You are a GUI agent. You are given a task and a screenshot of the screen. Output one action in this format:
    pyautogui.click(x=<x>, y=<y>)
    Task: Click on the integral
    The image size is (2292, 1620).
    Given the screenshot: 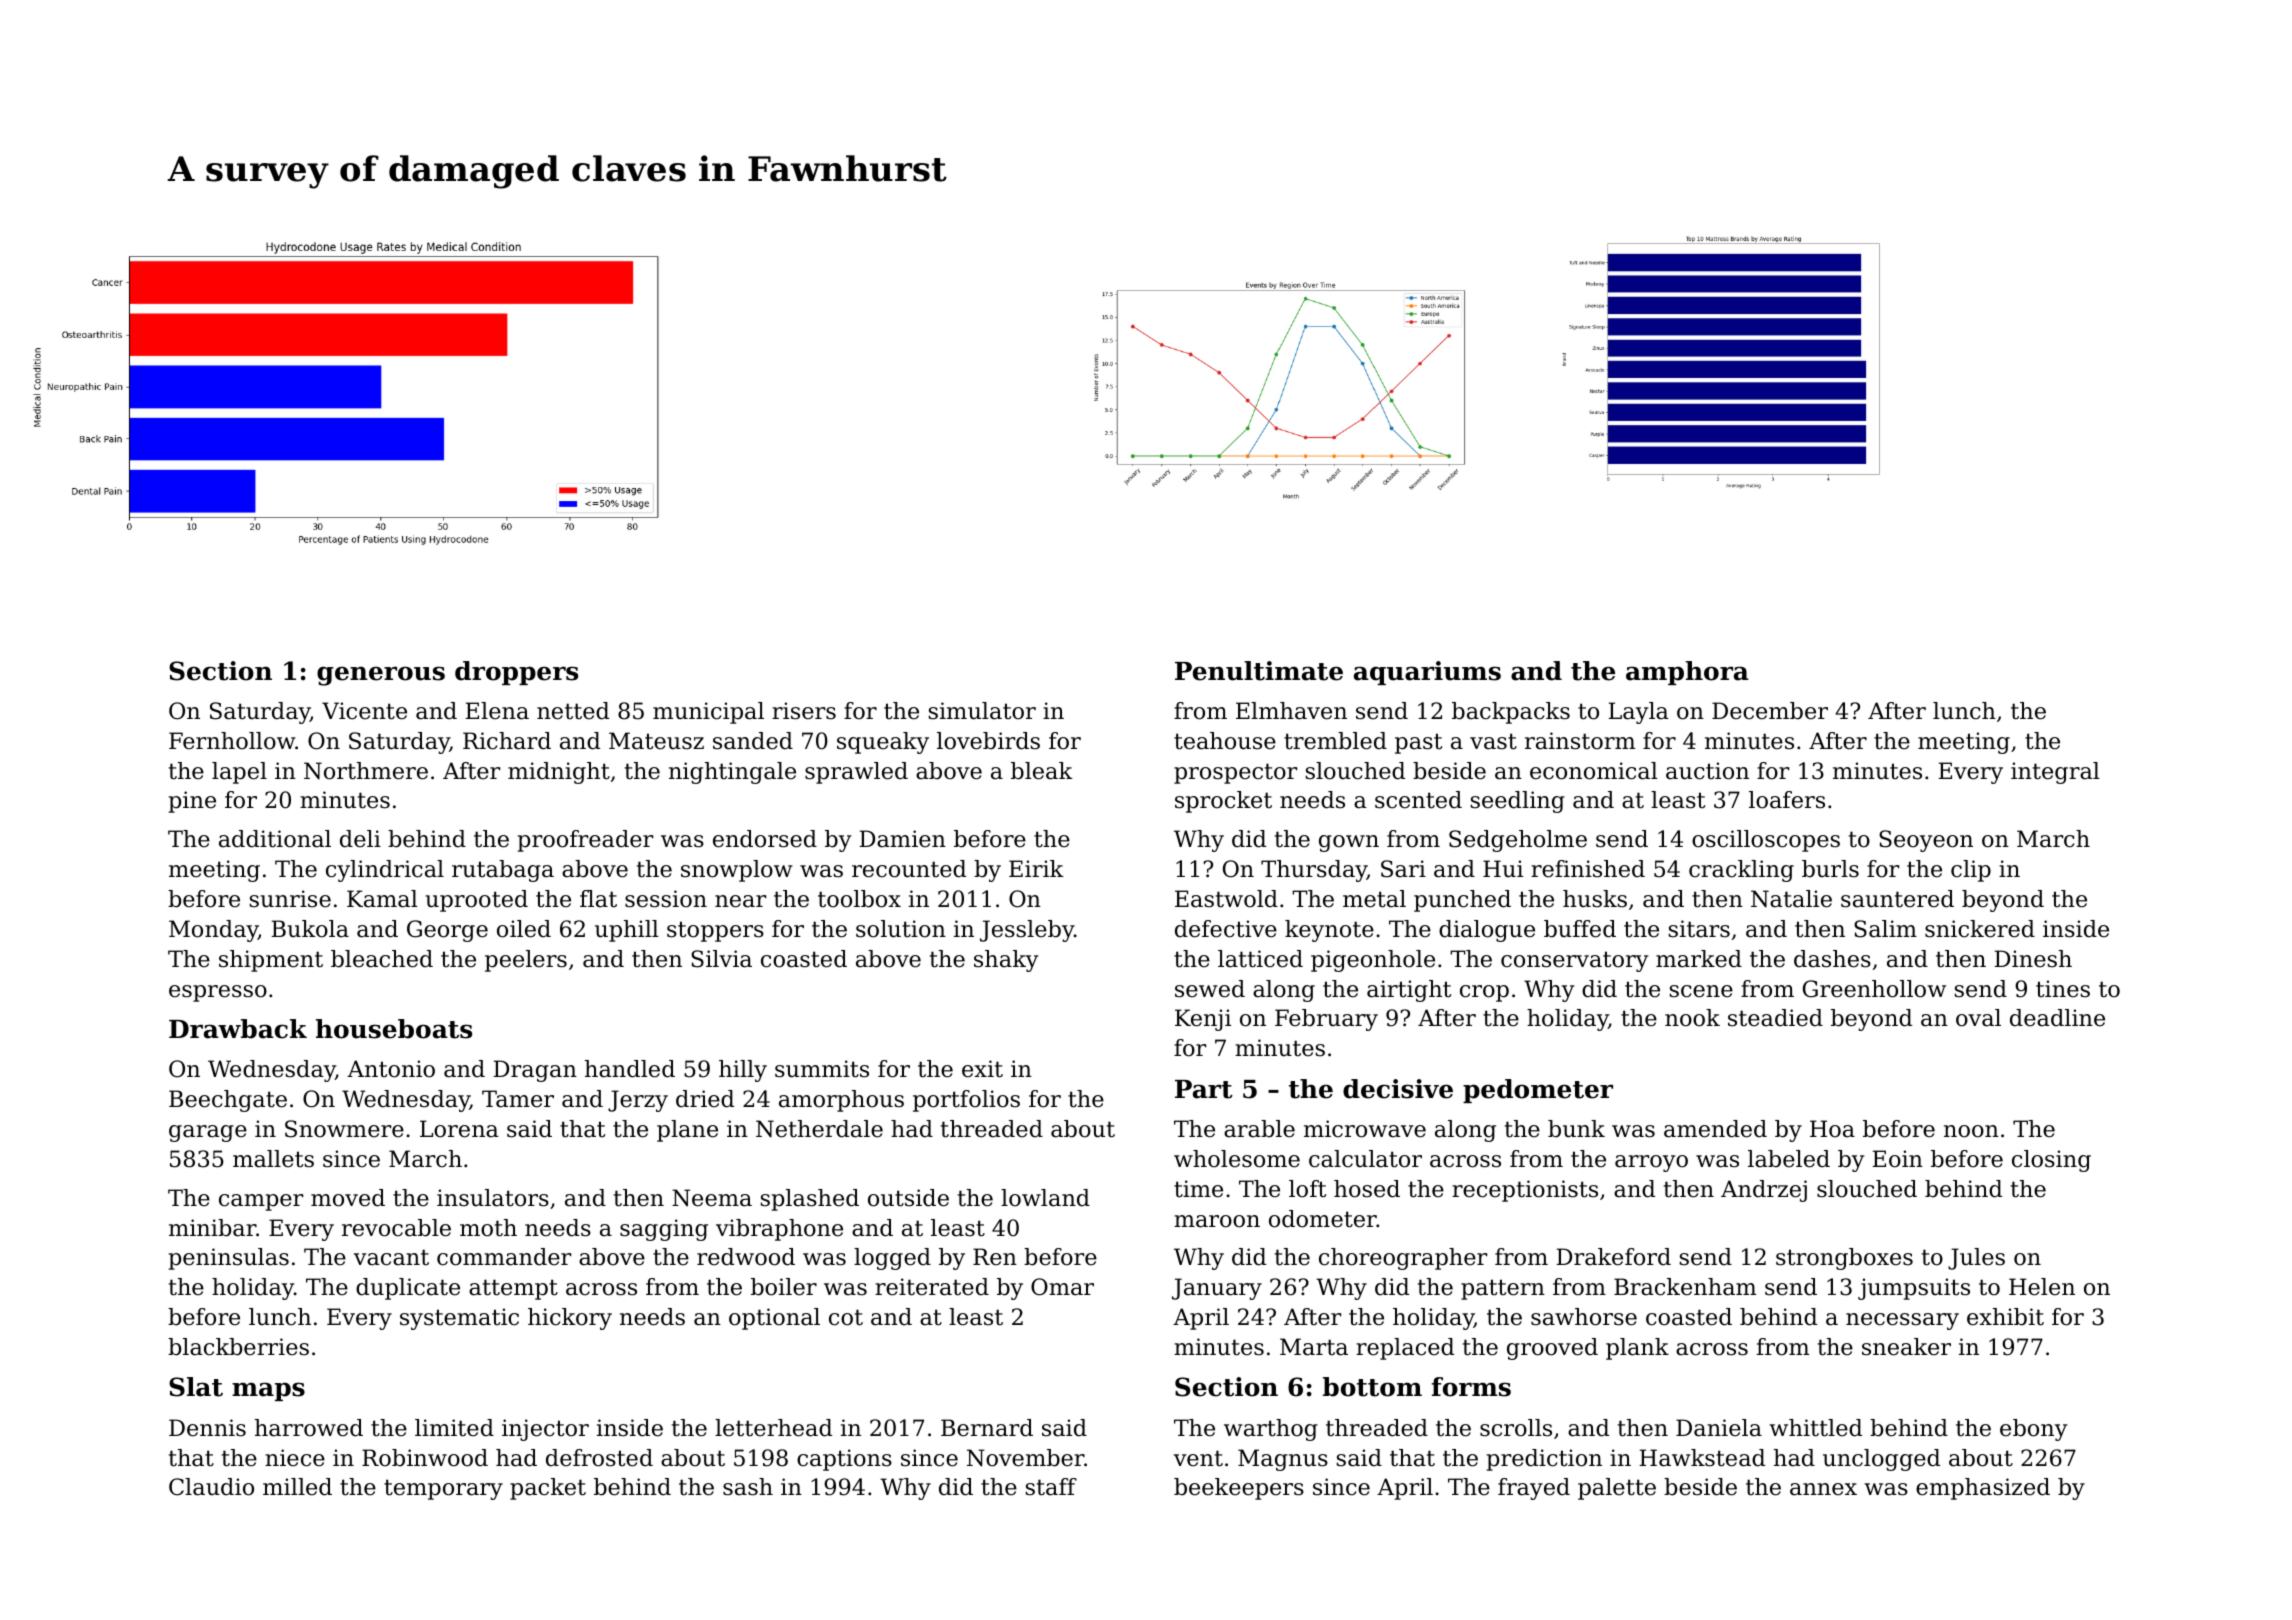 What is the action you would take?
    pyautogui.click(x=2055, y=773)
